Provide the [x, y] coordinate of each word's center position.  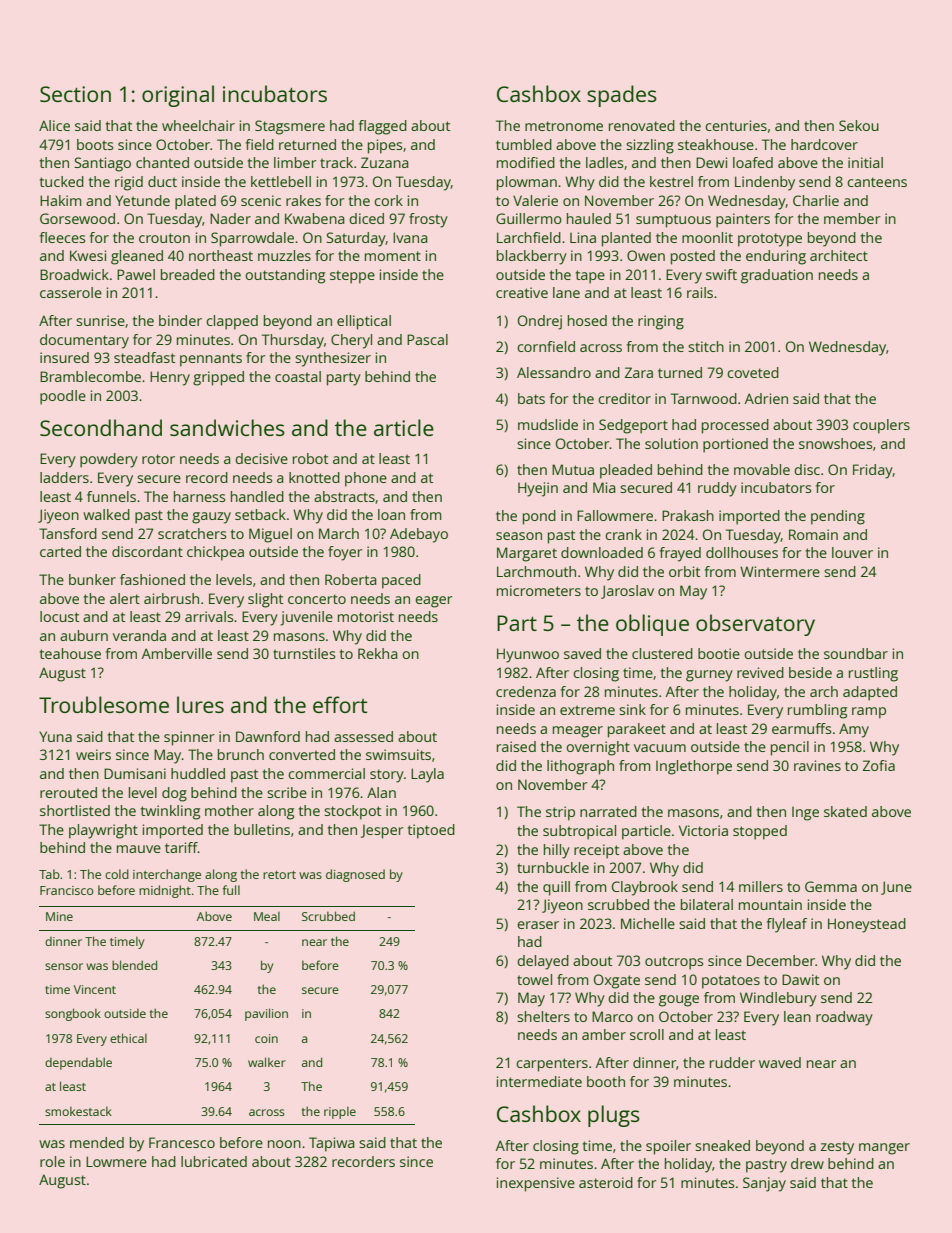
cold [117, 874]
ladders [64, 477]
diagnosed [355, 875]
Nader [230, 218]
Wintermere [780, 571]
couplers [881, 426]
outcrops [674, 963]
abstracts [344, 496]
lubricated [214, 1161]
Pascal [427, 339]
